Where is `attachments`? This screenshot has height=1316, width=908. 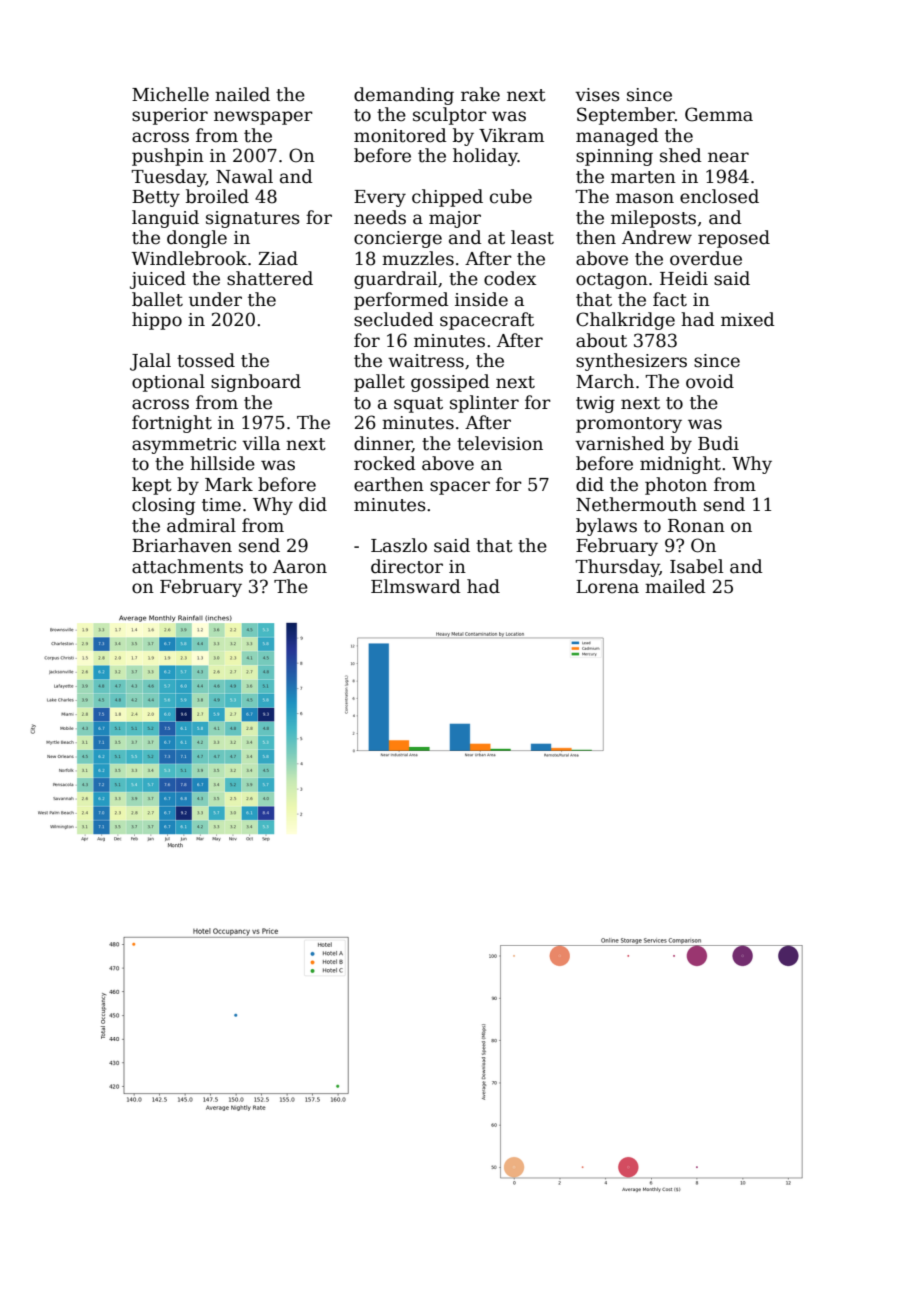 attachments is located at coordinates (187, 566).
